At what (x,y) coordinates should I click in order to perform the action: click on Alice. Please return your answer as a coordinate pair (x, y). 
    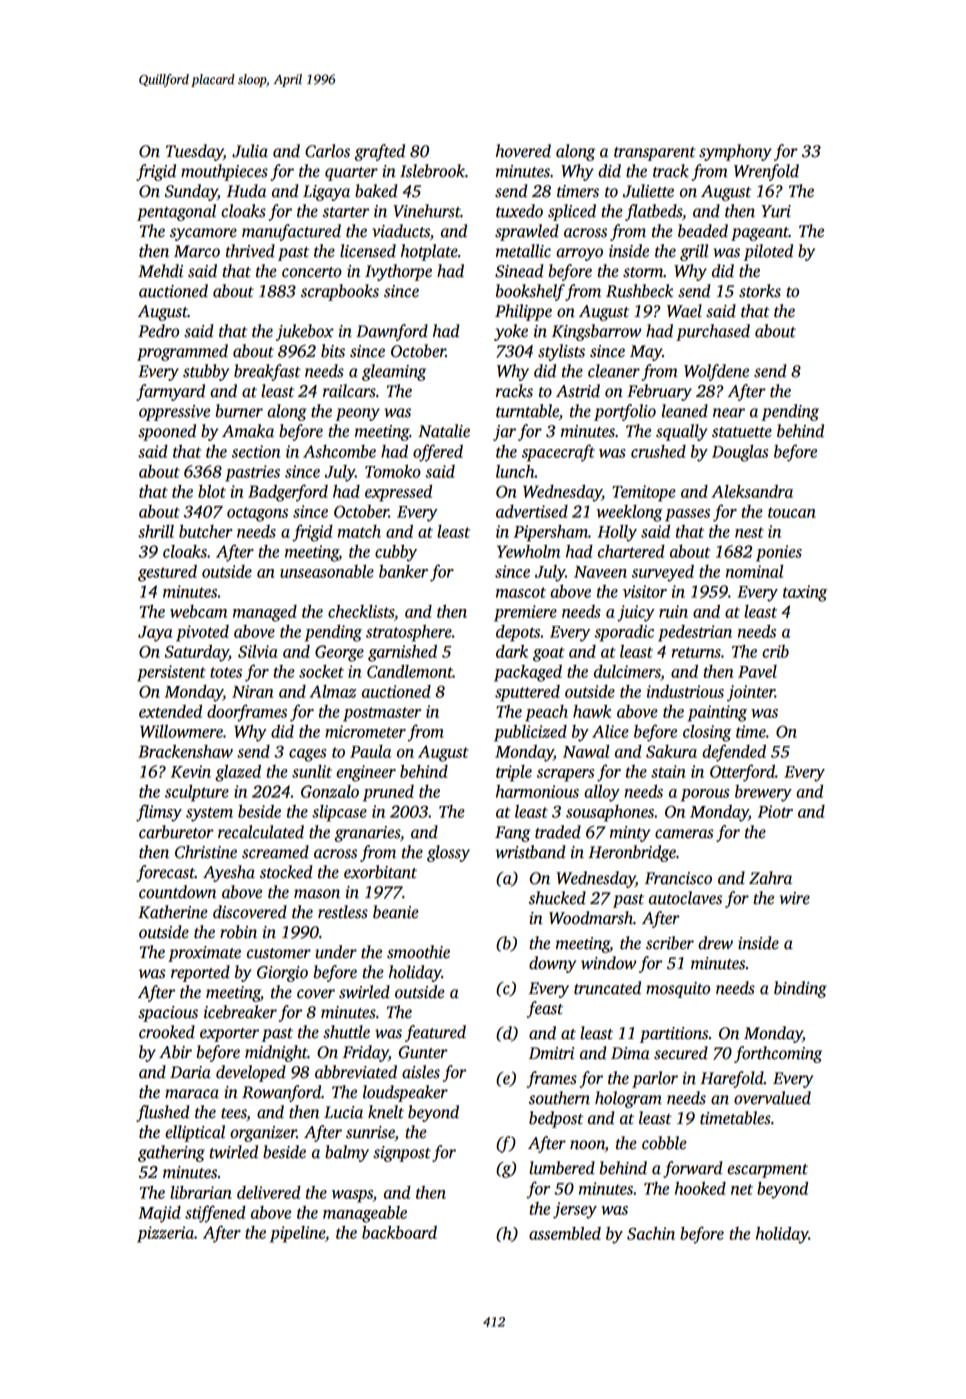
    Looking at the image, I should click on (610, 731).
